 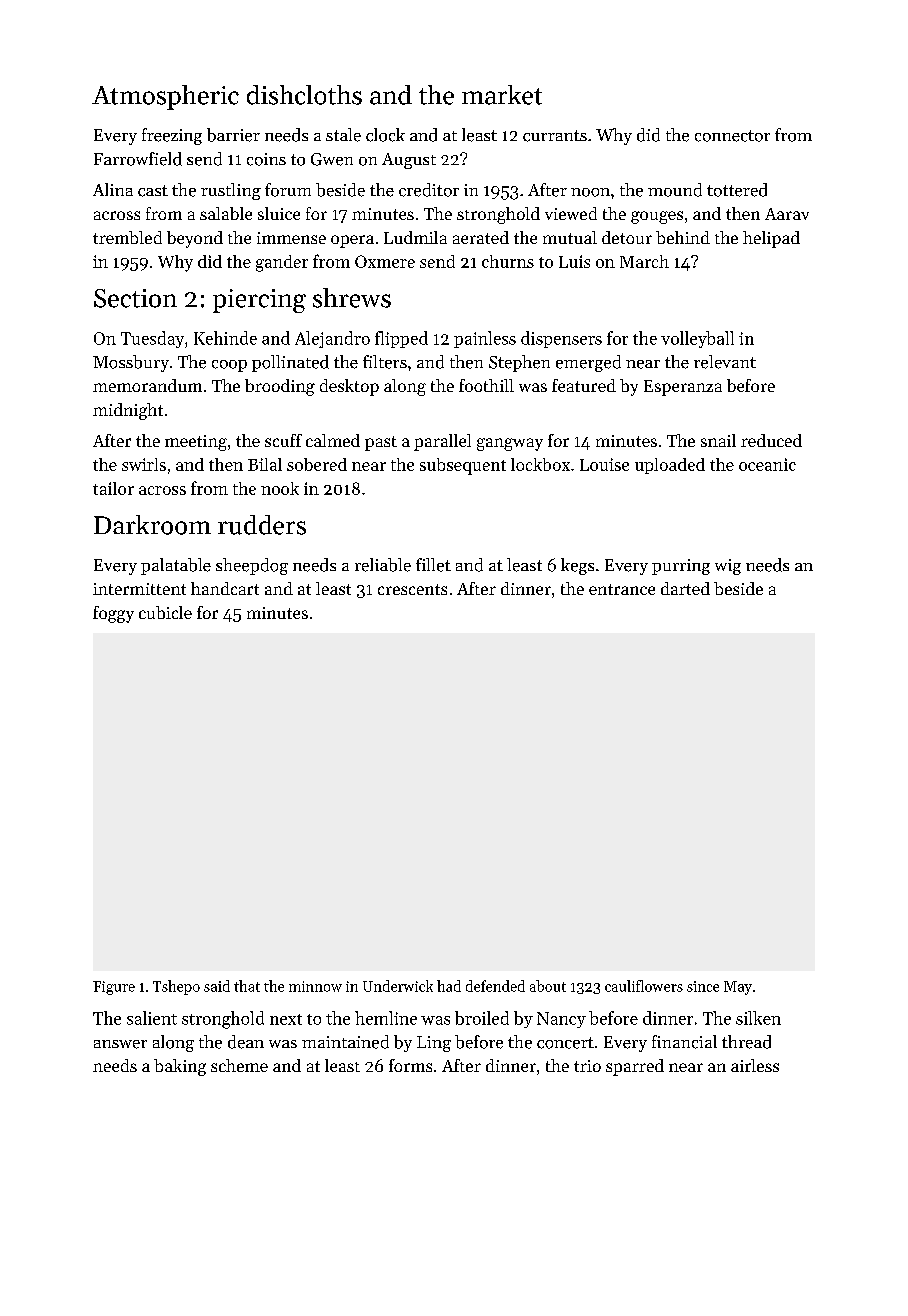 What do you see at coordinates (165, 97) in the screenshot?
I see `Atmospheric` at bounding box center [165, 97].
